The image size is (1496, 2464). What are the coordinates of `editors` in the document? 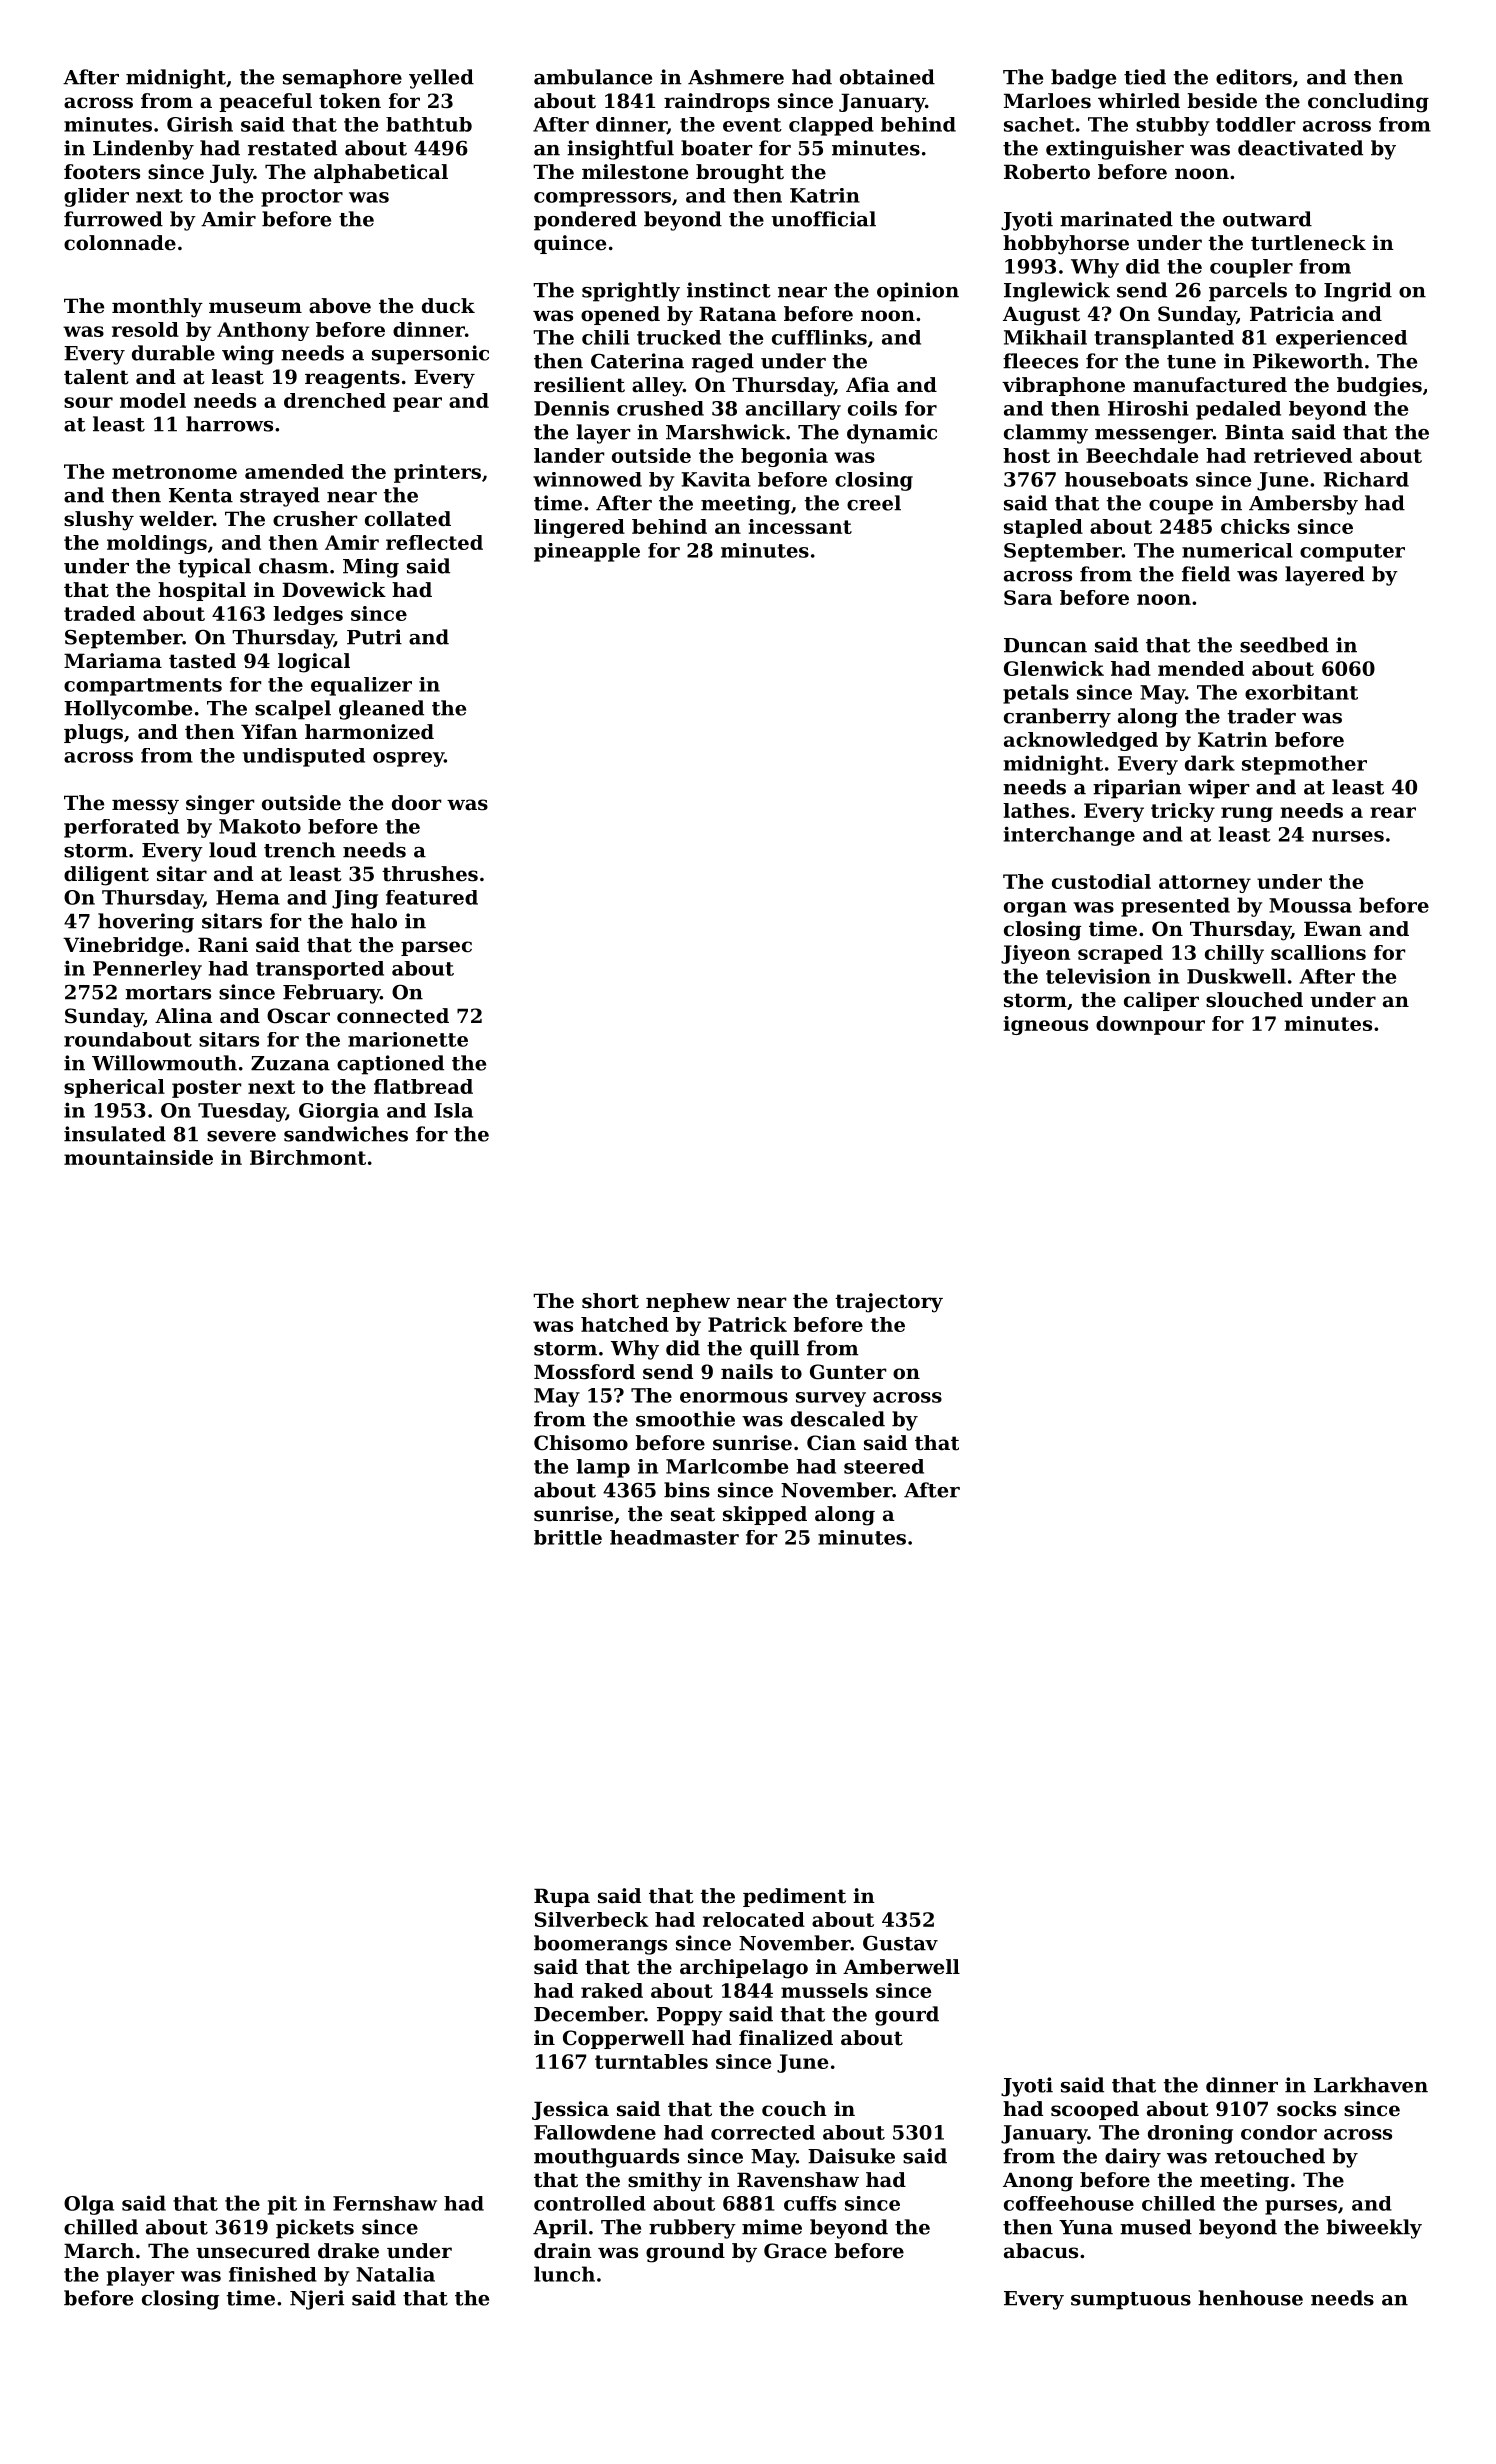 It's located at (1254, 77).
